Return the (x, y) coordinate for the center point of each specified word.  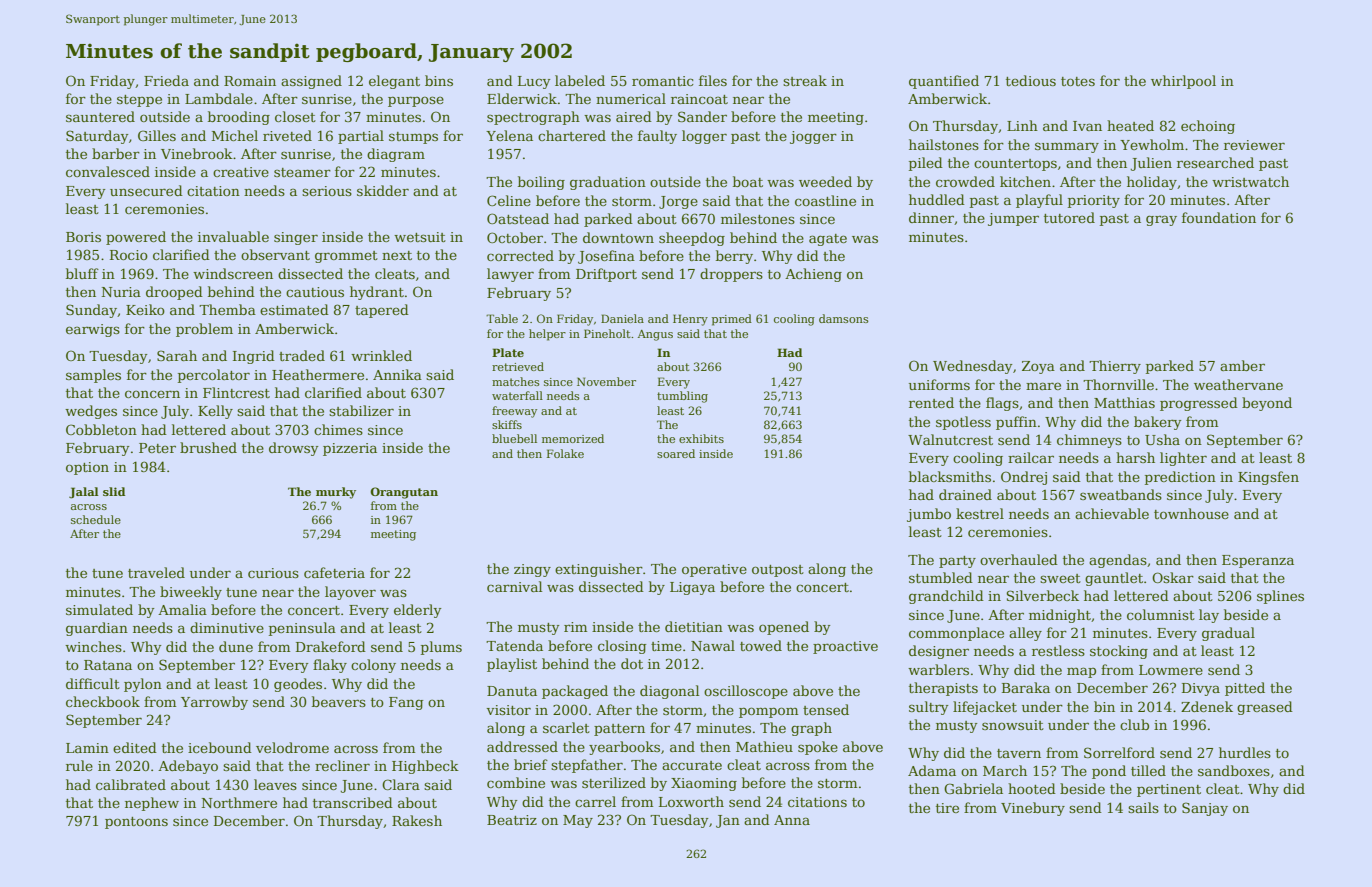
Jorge (678, 202)
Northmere (239, 802)
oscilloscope (746, 692)
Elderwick (522, 98)
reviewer (1254, 145)
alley (1025, 634)
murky (336, 493)
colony (373, 666)
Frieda (166, 80)
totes (1078, 81)
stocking (1119, 652)
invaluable (233, 236)
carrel (595, 801)
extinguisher (599, 570)
